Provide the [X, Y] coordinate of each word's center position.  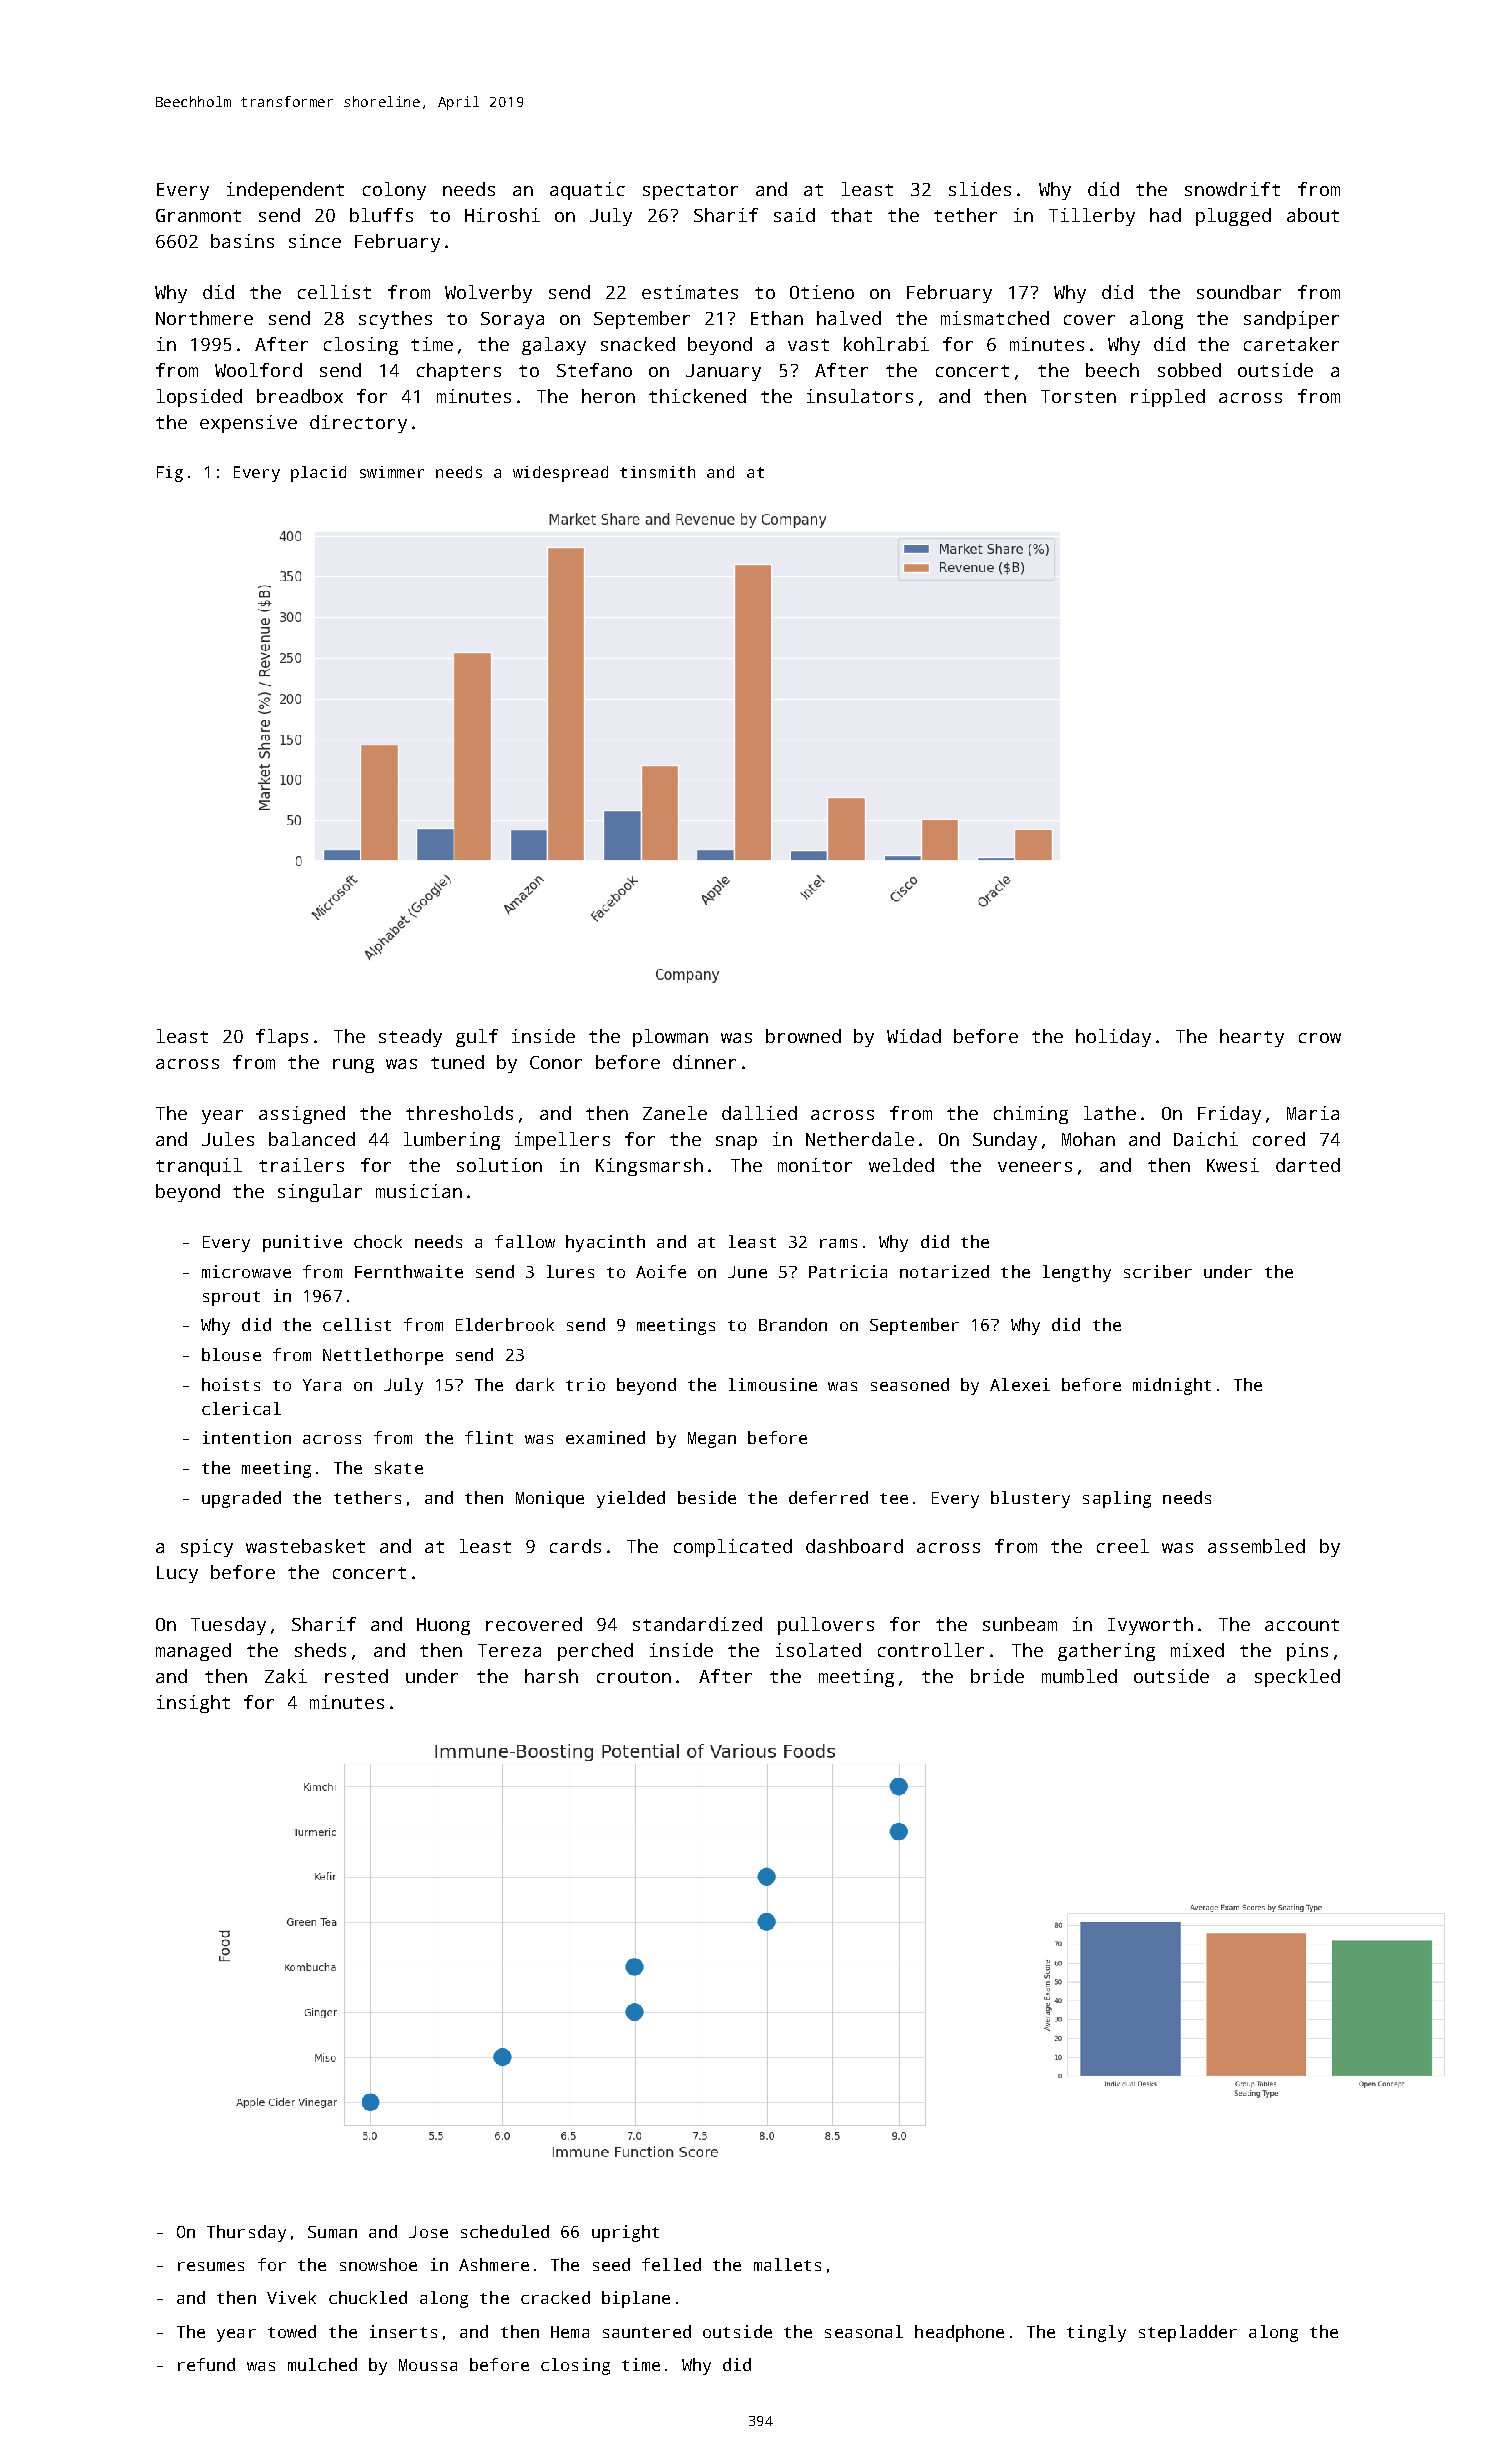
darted [1308, 1165]
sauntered [647, 2331]
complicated [733, 1548]
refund [206, 2364]
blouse [231, 1354]
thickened [697, 396]
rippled [1168, 398]
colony [394, 191]
